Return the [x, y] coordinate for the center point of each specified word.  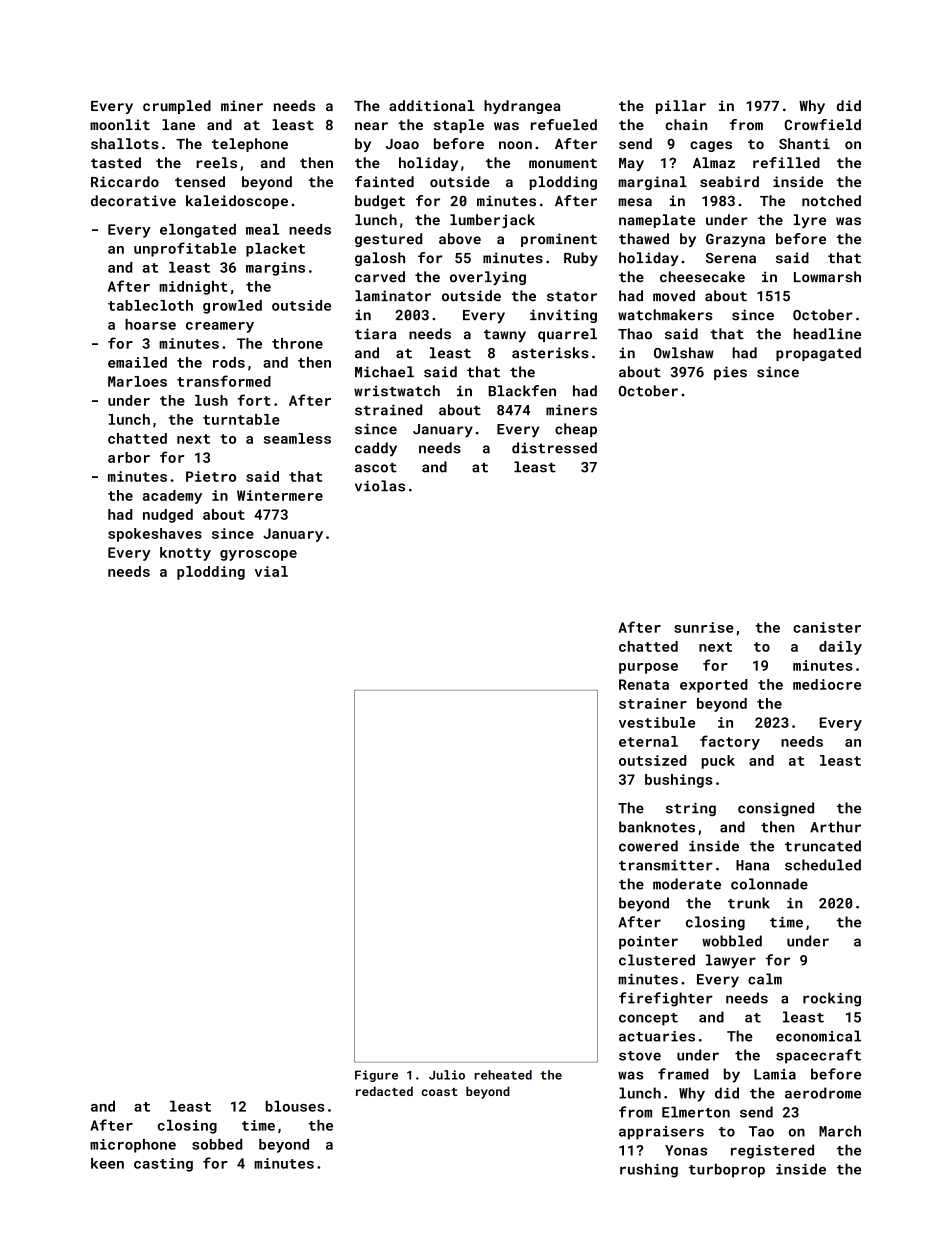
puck [718, 762]
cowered [648, 846]
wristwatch [397, 391]
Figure [376, 1076]
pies [730, 373]
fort [254, 400]
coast [439, 1092]
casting [163, 1165]
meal [262, 229]
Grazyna [735, 240]
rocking [832, 999]
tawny [505, 335]
